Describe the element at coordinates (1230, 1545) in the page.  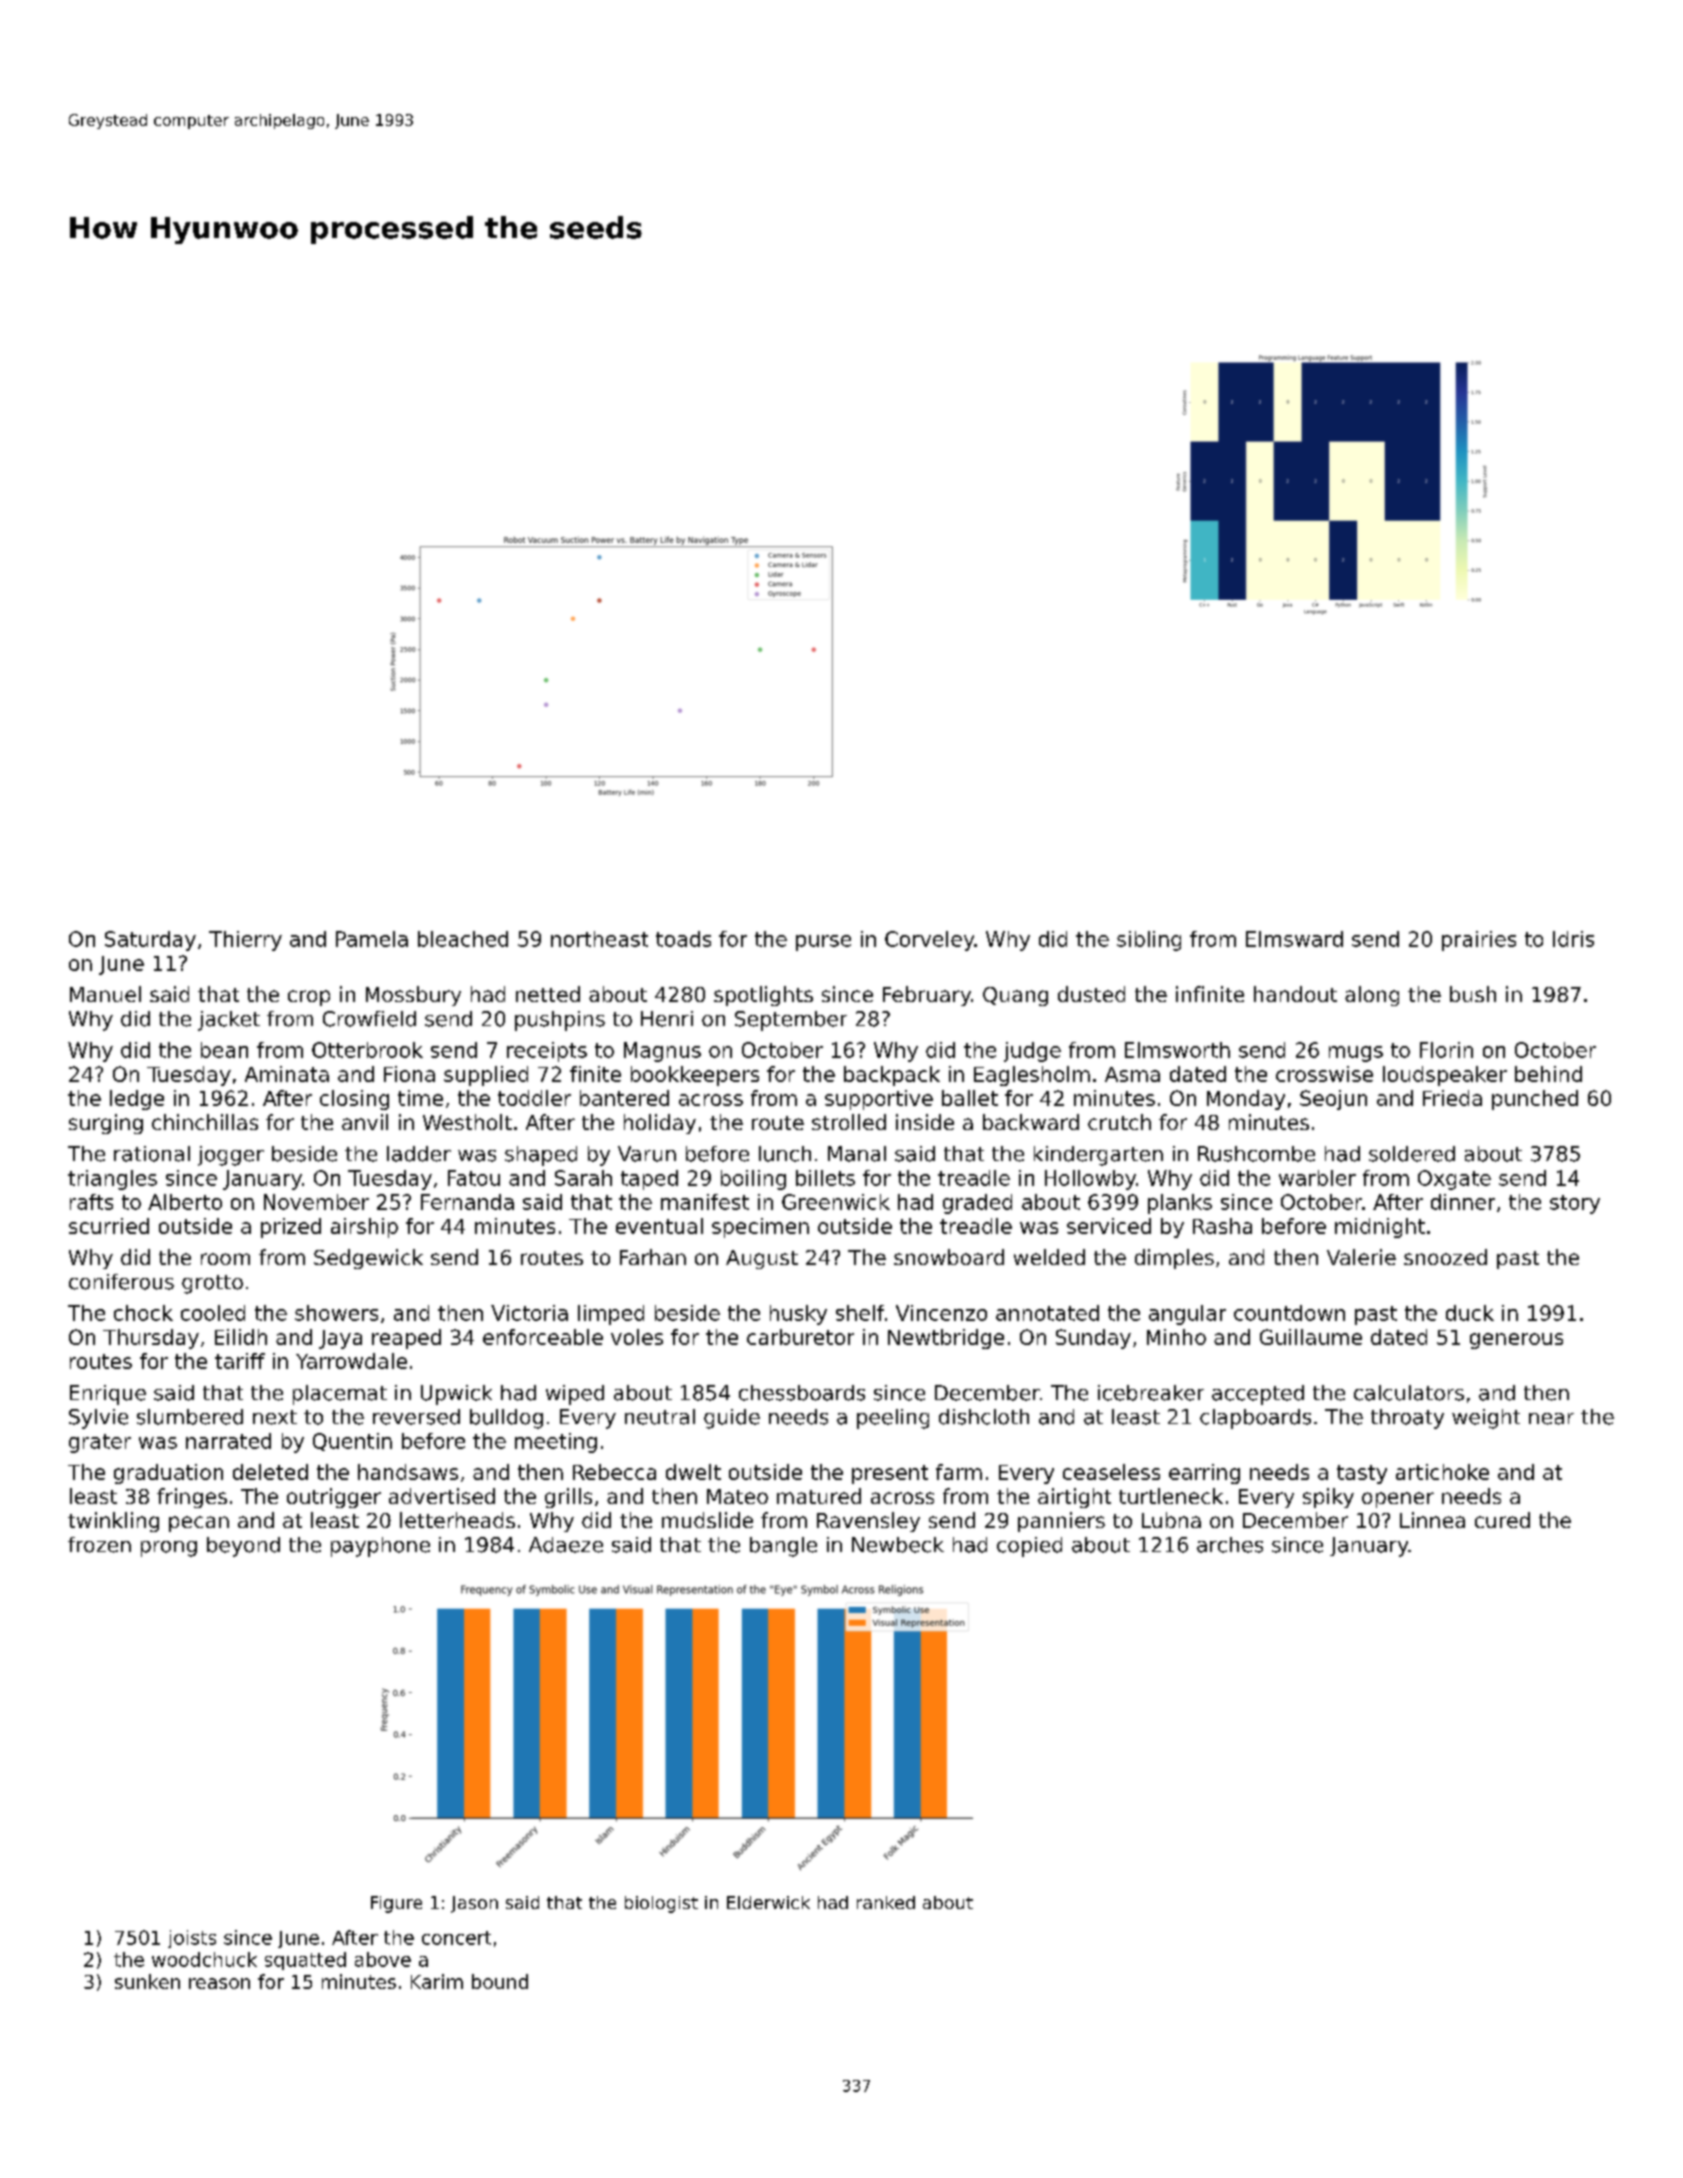
I see `arches` at that location.
